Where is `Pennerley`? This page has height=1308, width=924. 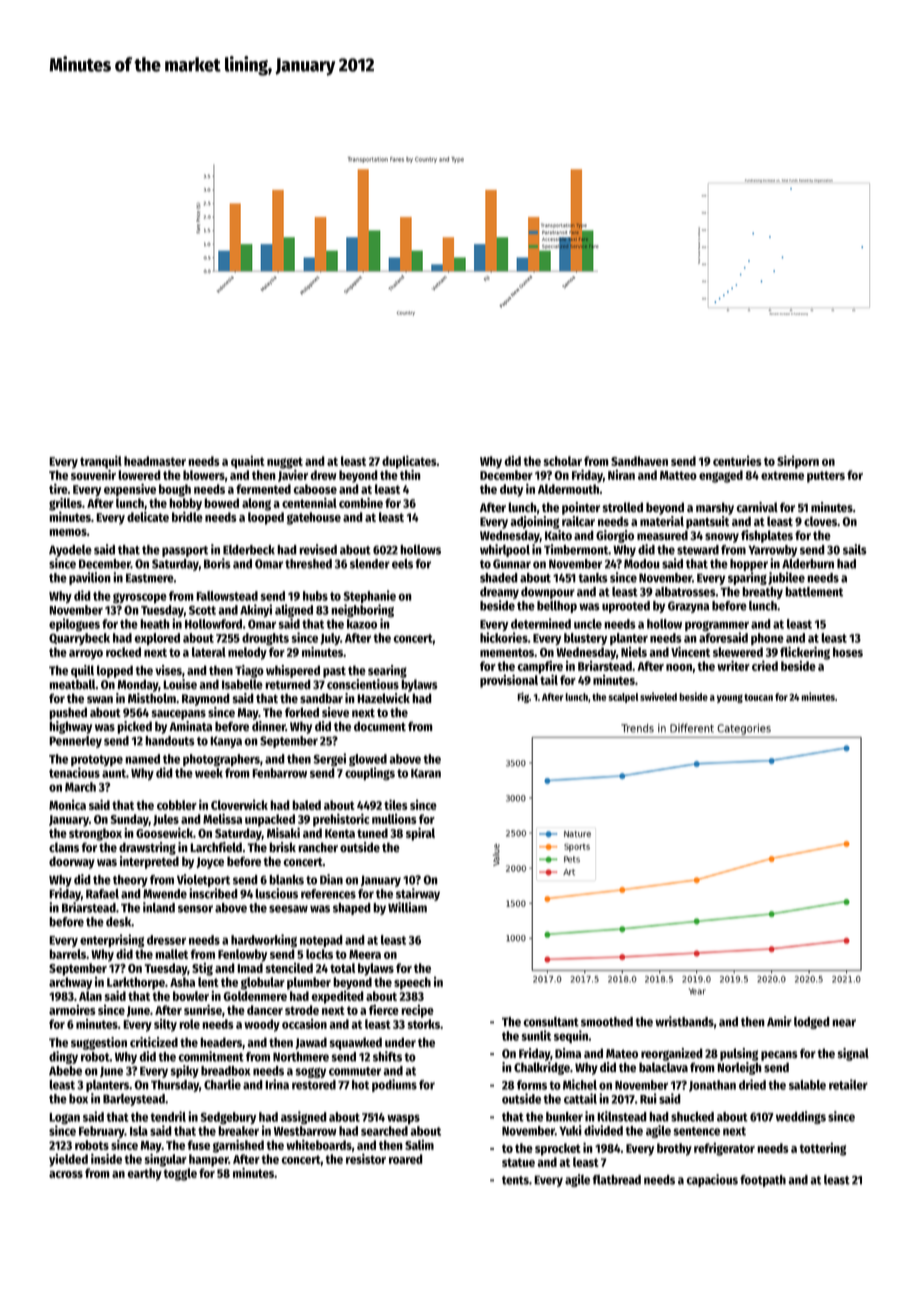
Pennerley is located at coordinates (75, 742).
